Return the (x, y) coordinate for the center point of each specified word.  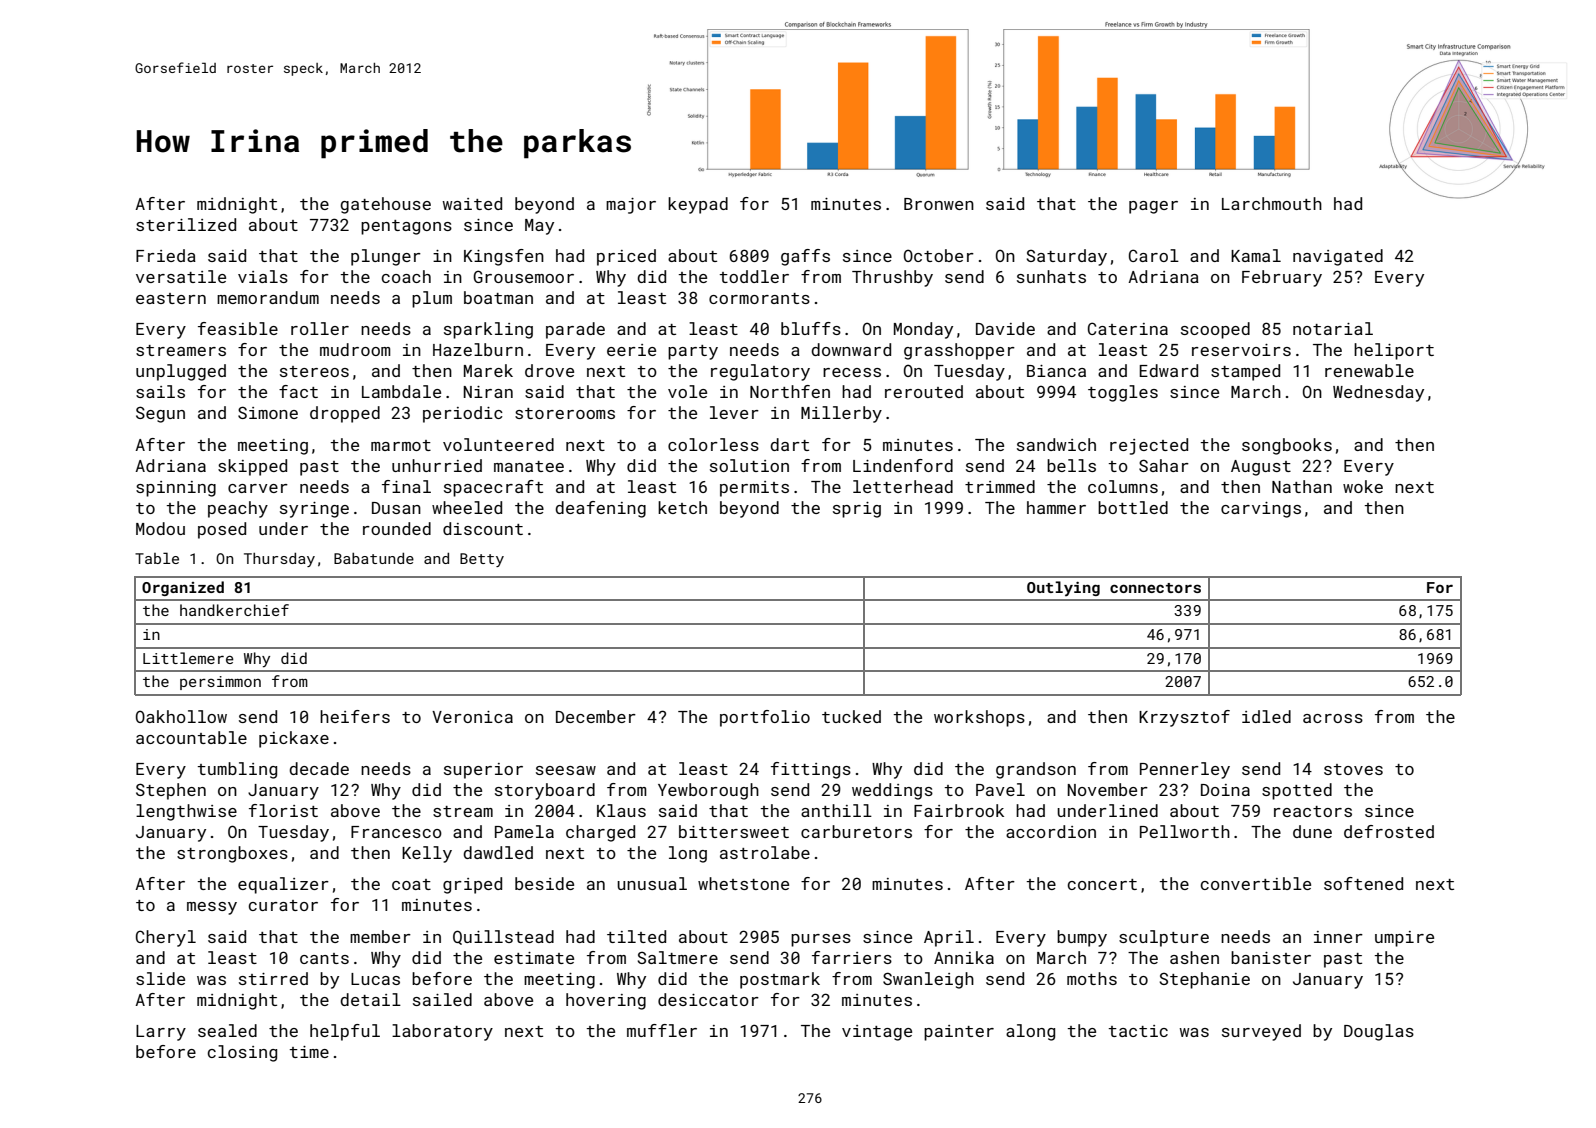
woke (1363, 486)
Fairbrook (959, 810)
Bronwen (939, 204)
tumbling (237, 770)
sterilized (186, 224)
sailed (442, 999)
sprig (857, 510)
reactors (1313, 811)
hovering (606, 1001)
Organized (183, 588)
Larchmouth (1272, 203)
